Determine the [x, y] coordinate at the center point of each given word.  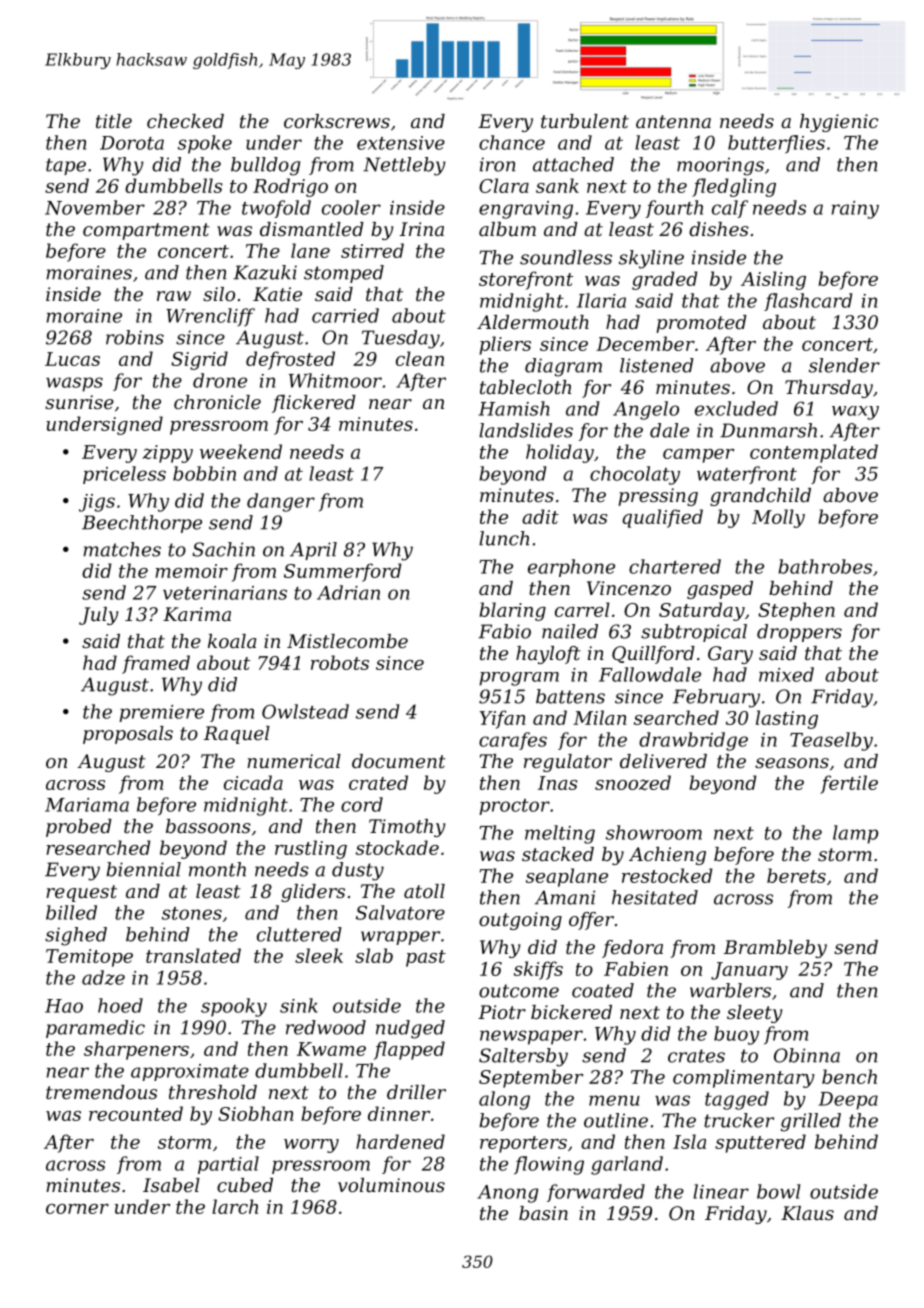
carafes [513, 741]
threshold [213, 1092]
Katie [277, 294]
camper [698, 456]
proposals [128, 735]
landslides [526, 430]
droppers [799, 633]
